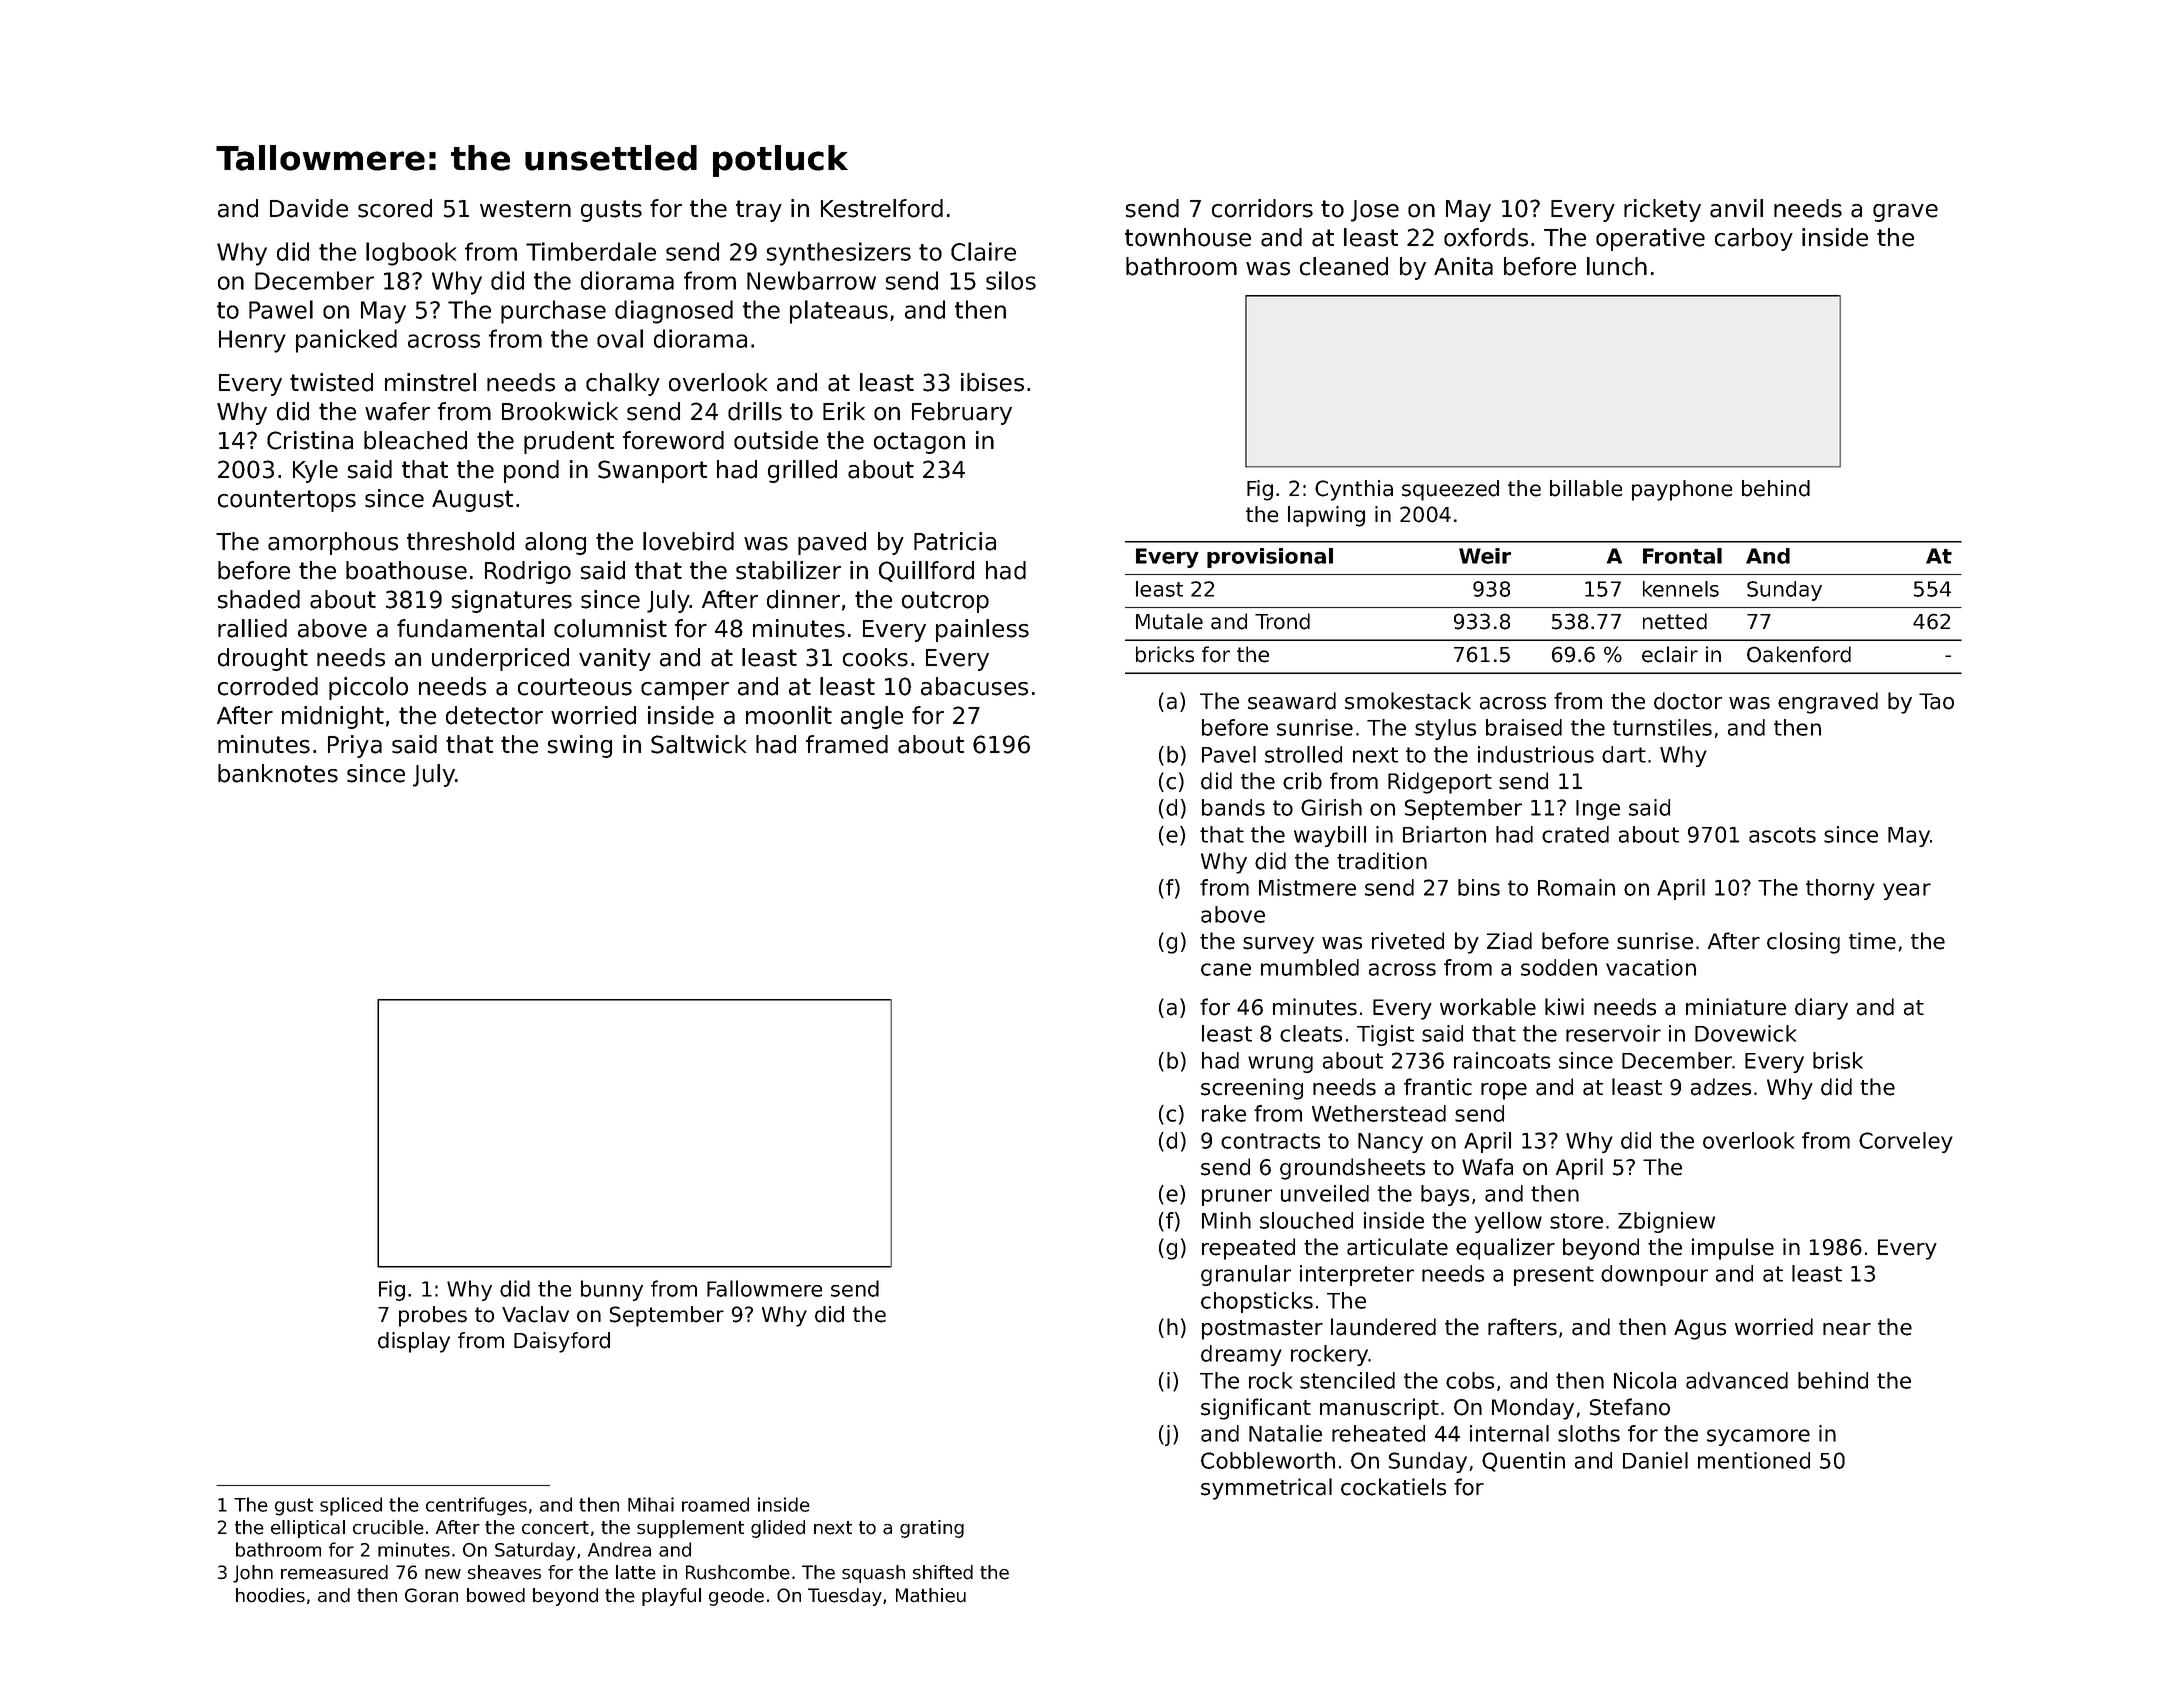 This page has height=1683, width=2178. What do you see at coordinates (433, 1316) in the page?
I see `probes` at bounding box center [433, 1316].
